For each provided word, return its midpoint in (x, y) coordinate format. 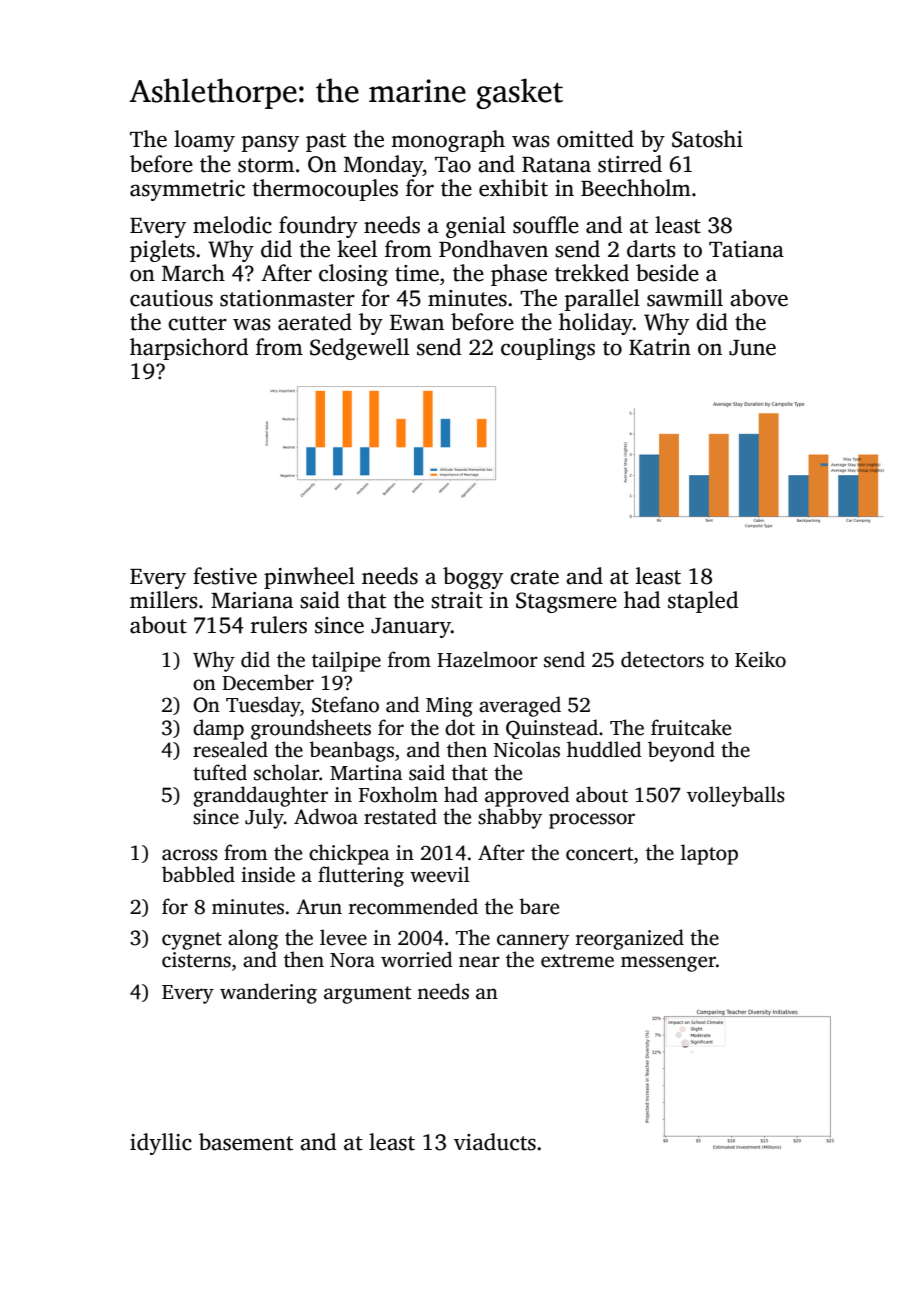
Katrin (660, 347)
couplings (548, 349)
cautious (171, 298)
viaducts (495, 1142)
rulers (279, 625)
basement (246, 1142)
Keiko (760, 659)
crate (534, 577)
